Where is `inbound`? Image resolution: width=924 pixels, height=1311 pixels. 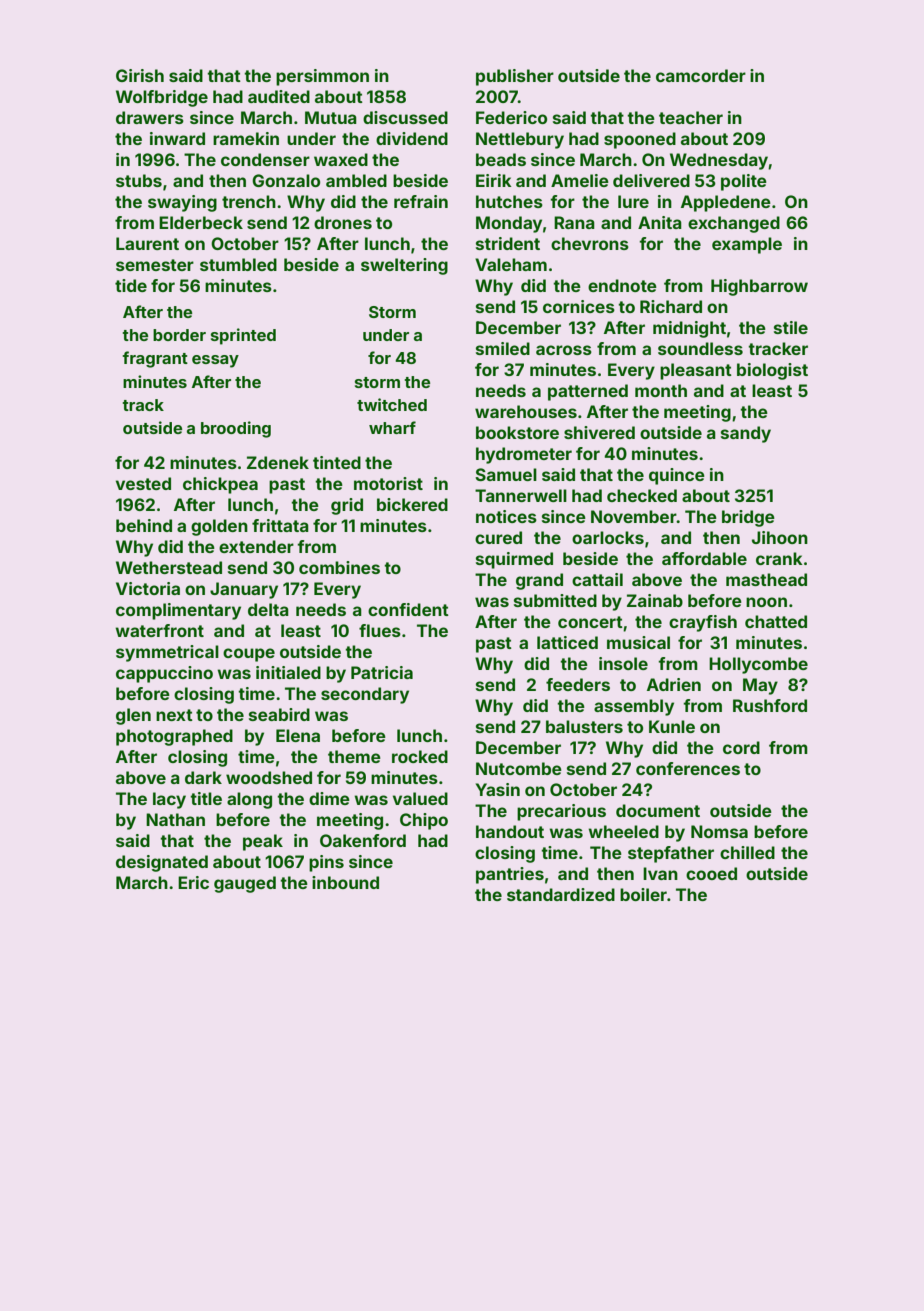 inbound is located at coordinates (345, 882).
